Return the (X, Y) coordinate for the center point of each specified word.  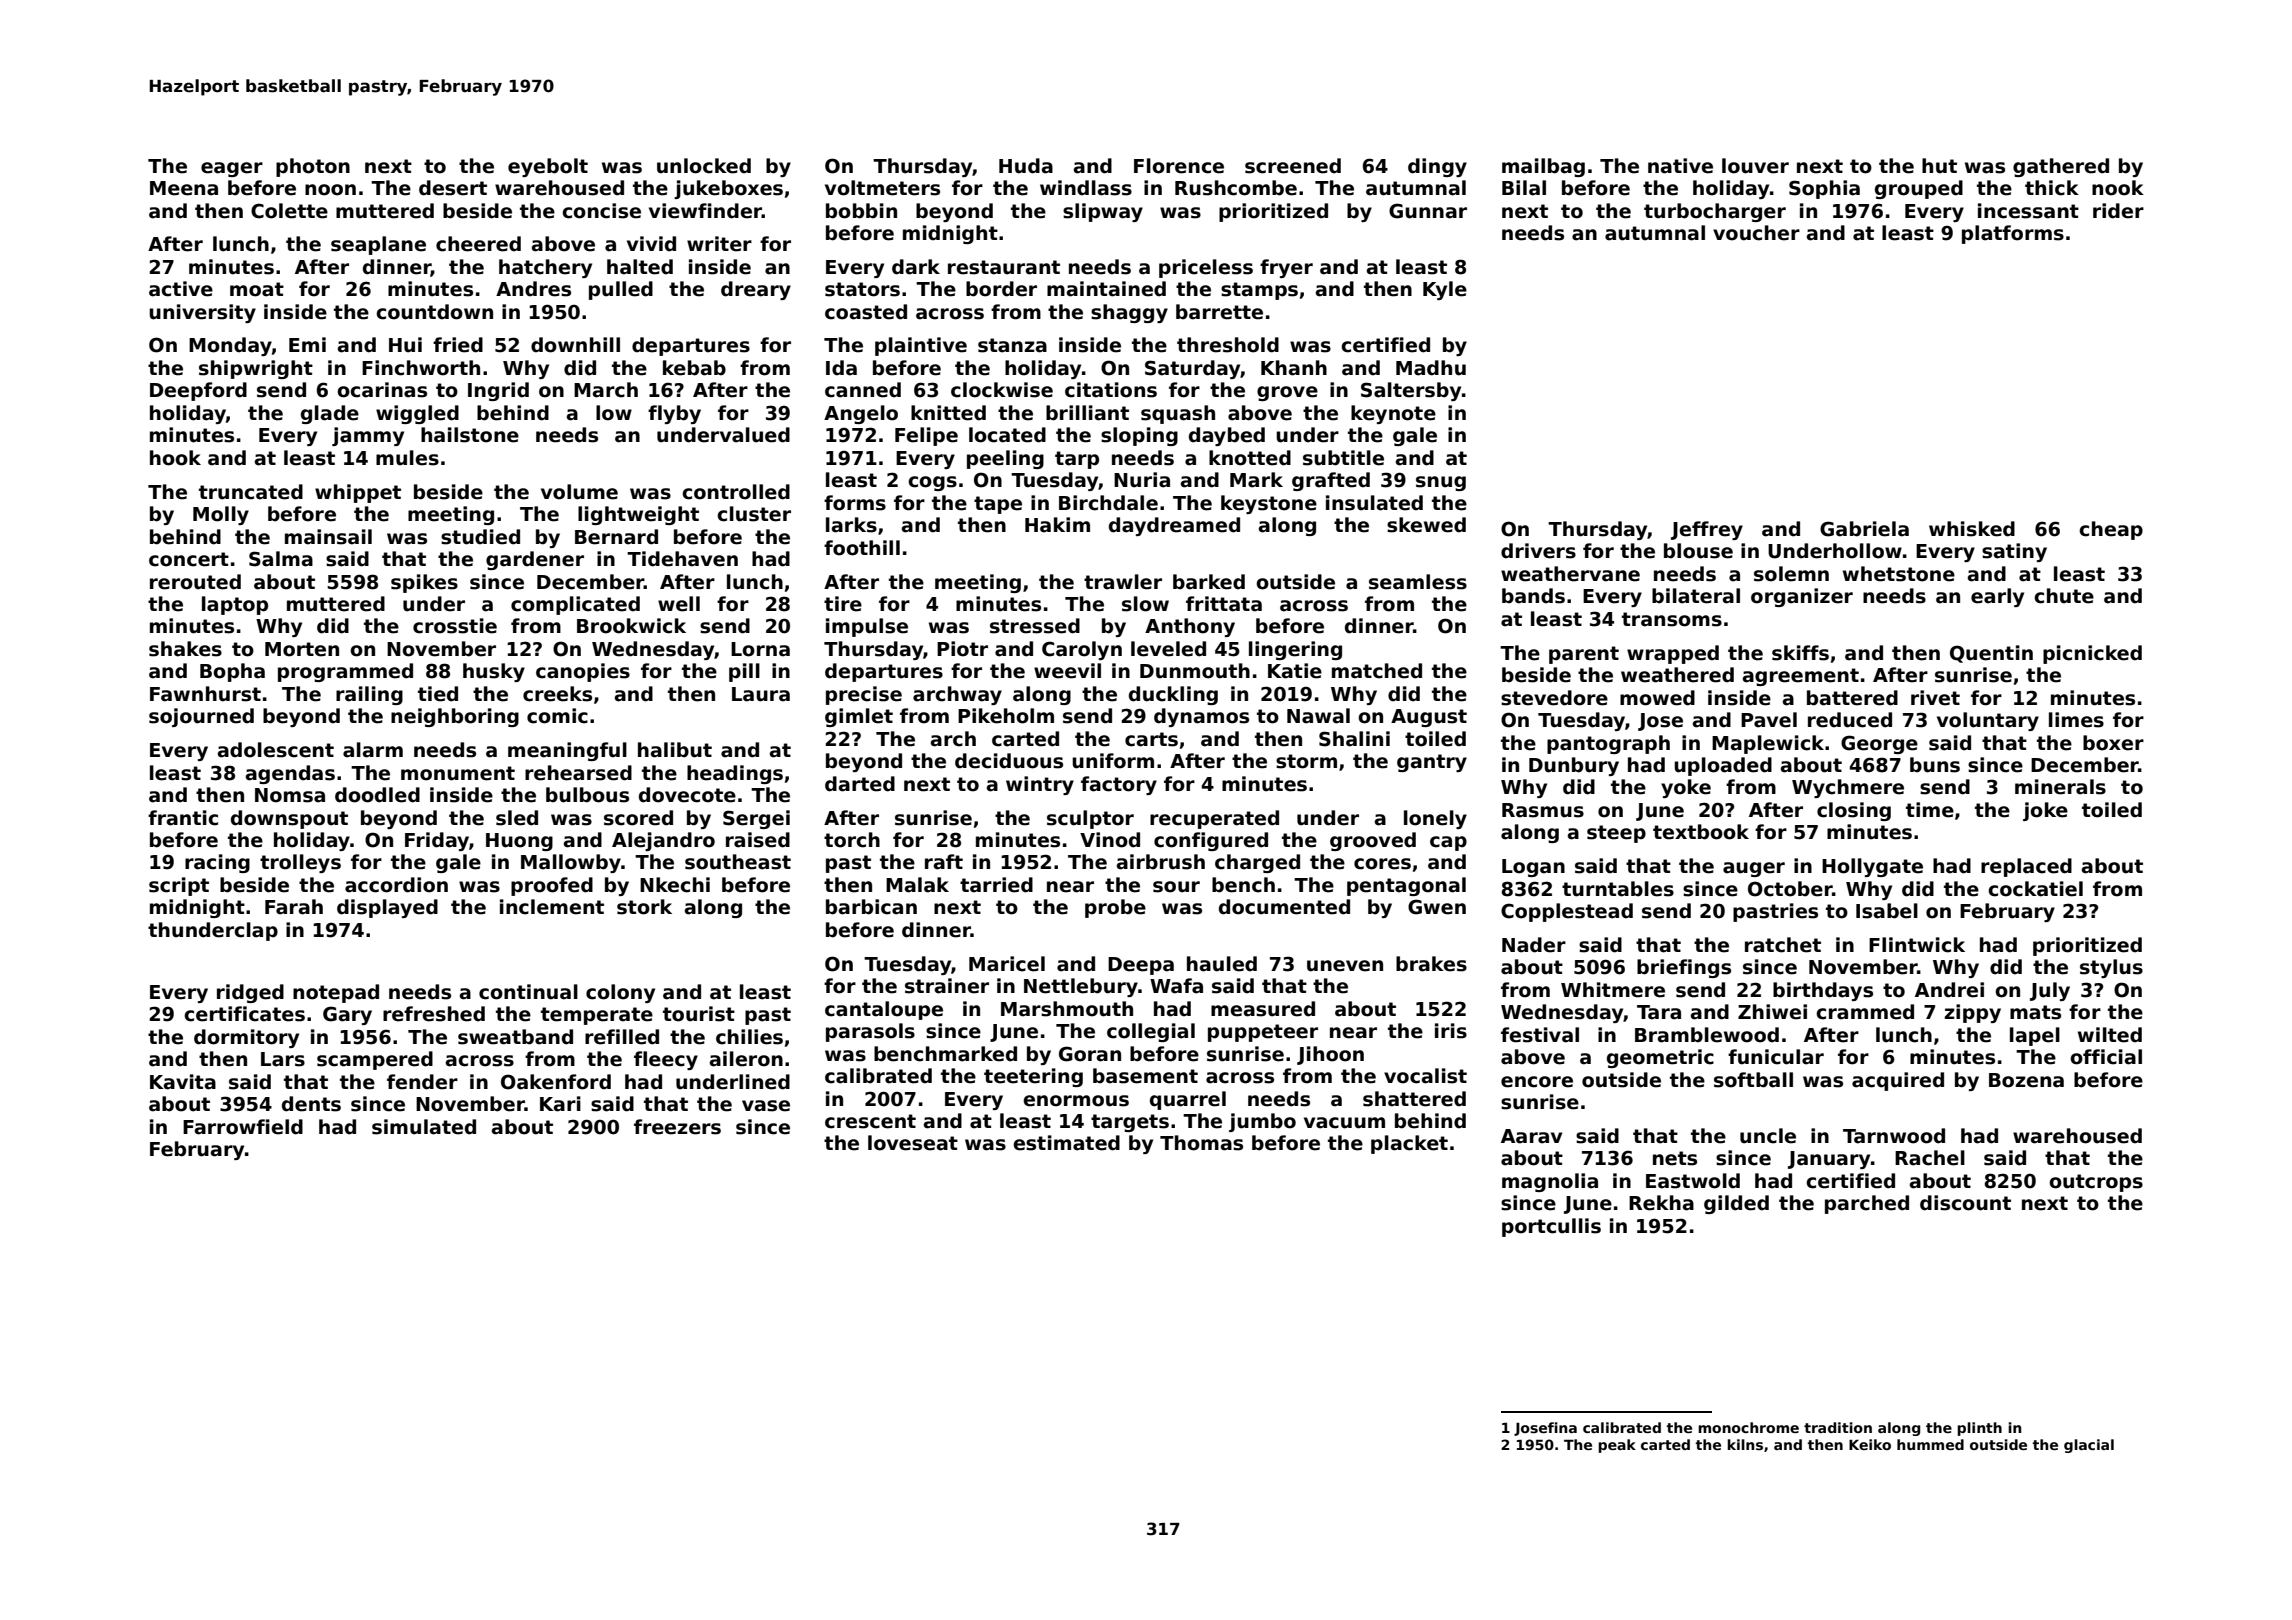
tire (843, 604)
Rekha (1661, 1203)
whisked (1972, 529)
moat (257, 289)
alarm (373, 750)
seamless (1418, 582)
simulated (424, 1127)
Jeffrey (1707, 530)
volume (579, 492)
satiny (2014, 552)
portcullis (1551, 1227)
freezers (677, 1127)
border (1001, 289)
